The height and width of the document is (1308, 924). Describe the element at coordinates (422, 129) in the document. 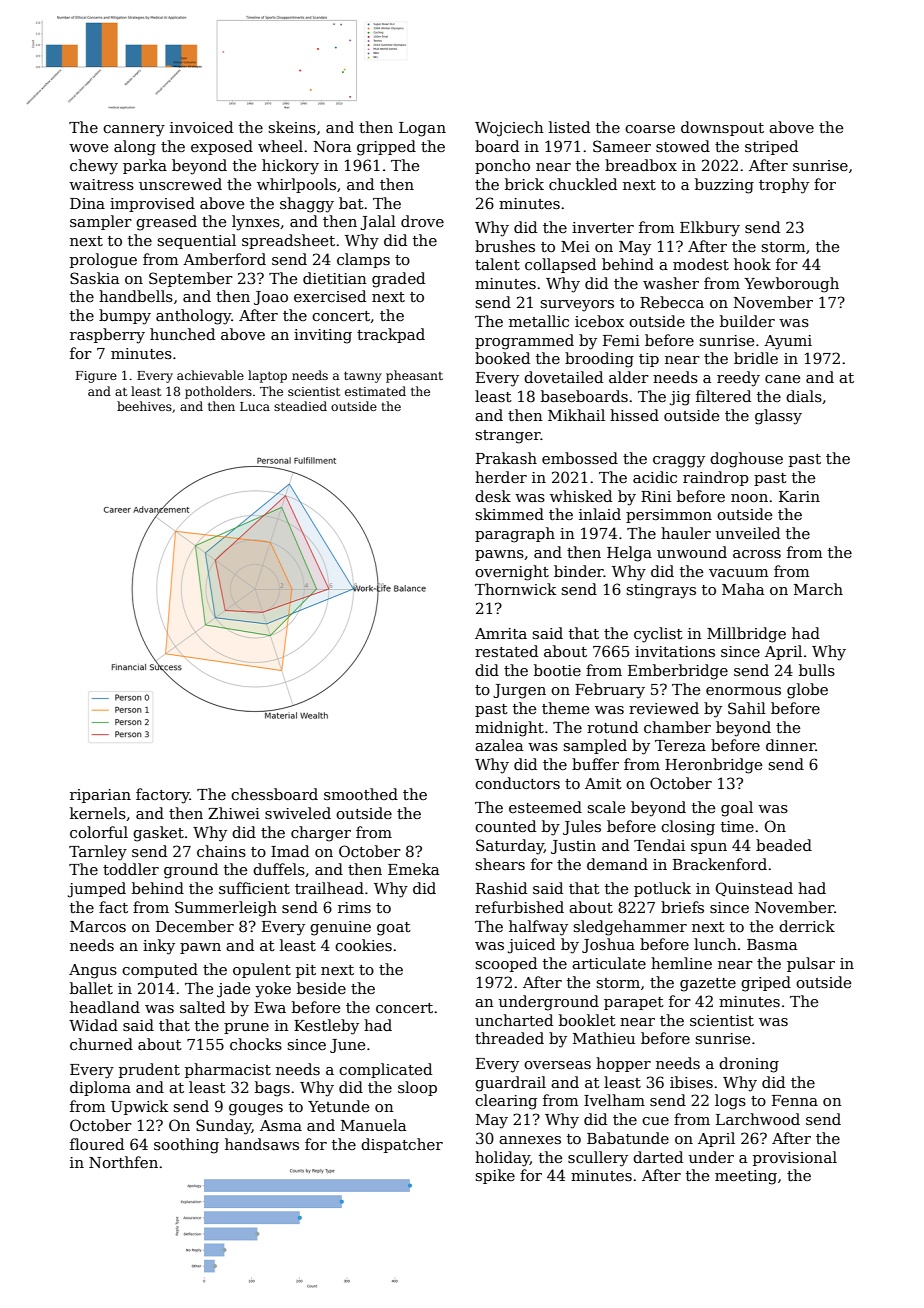

I see `Logan` at that location.
